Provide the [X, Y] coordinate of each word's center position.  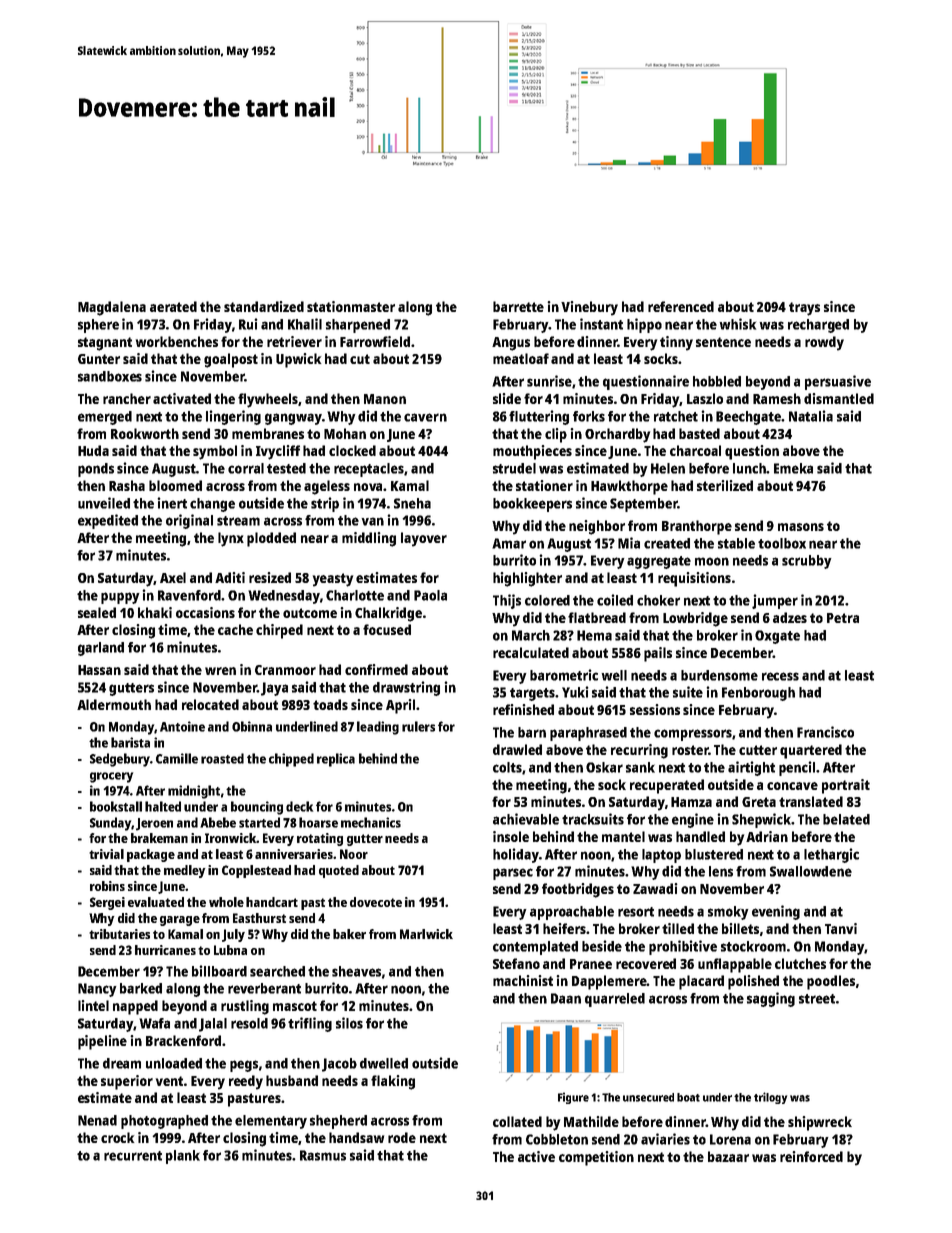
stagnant [105, 344]
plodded [271, 539]
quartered [811, 751]
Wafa [154, 1023]
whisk [738, 324]
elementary [271, 1122]
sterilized [725, 485]
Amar [509, 543]
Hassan [99, 670]
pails [658, 654]
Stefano [516, 963]
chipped [291, 760]
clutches [800, 963]
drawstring [406, 688]
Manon [385, 399]
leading [378, 728]
